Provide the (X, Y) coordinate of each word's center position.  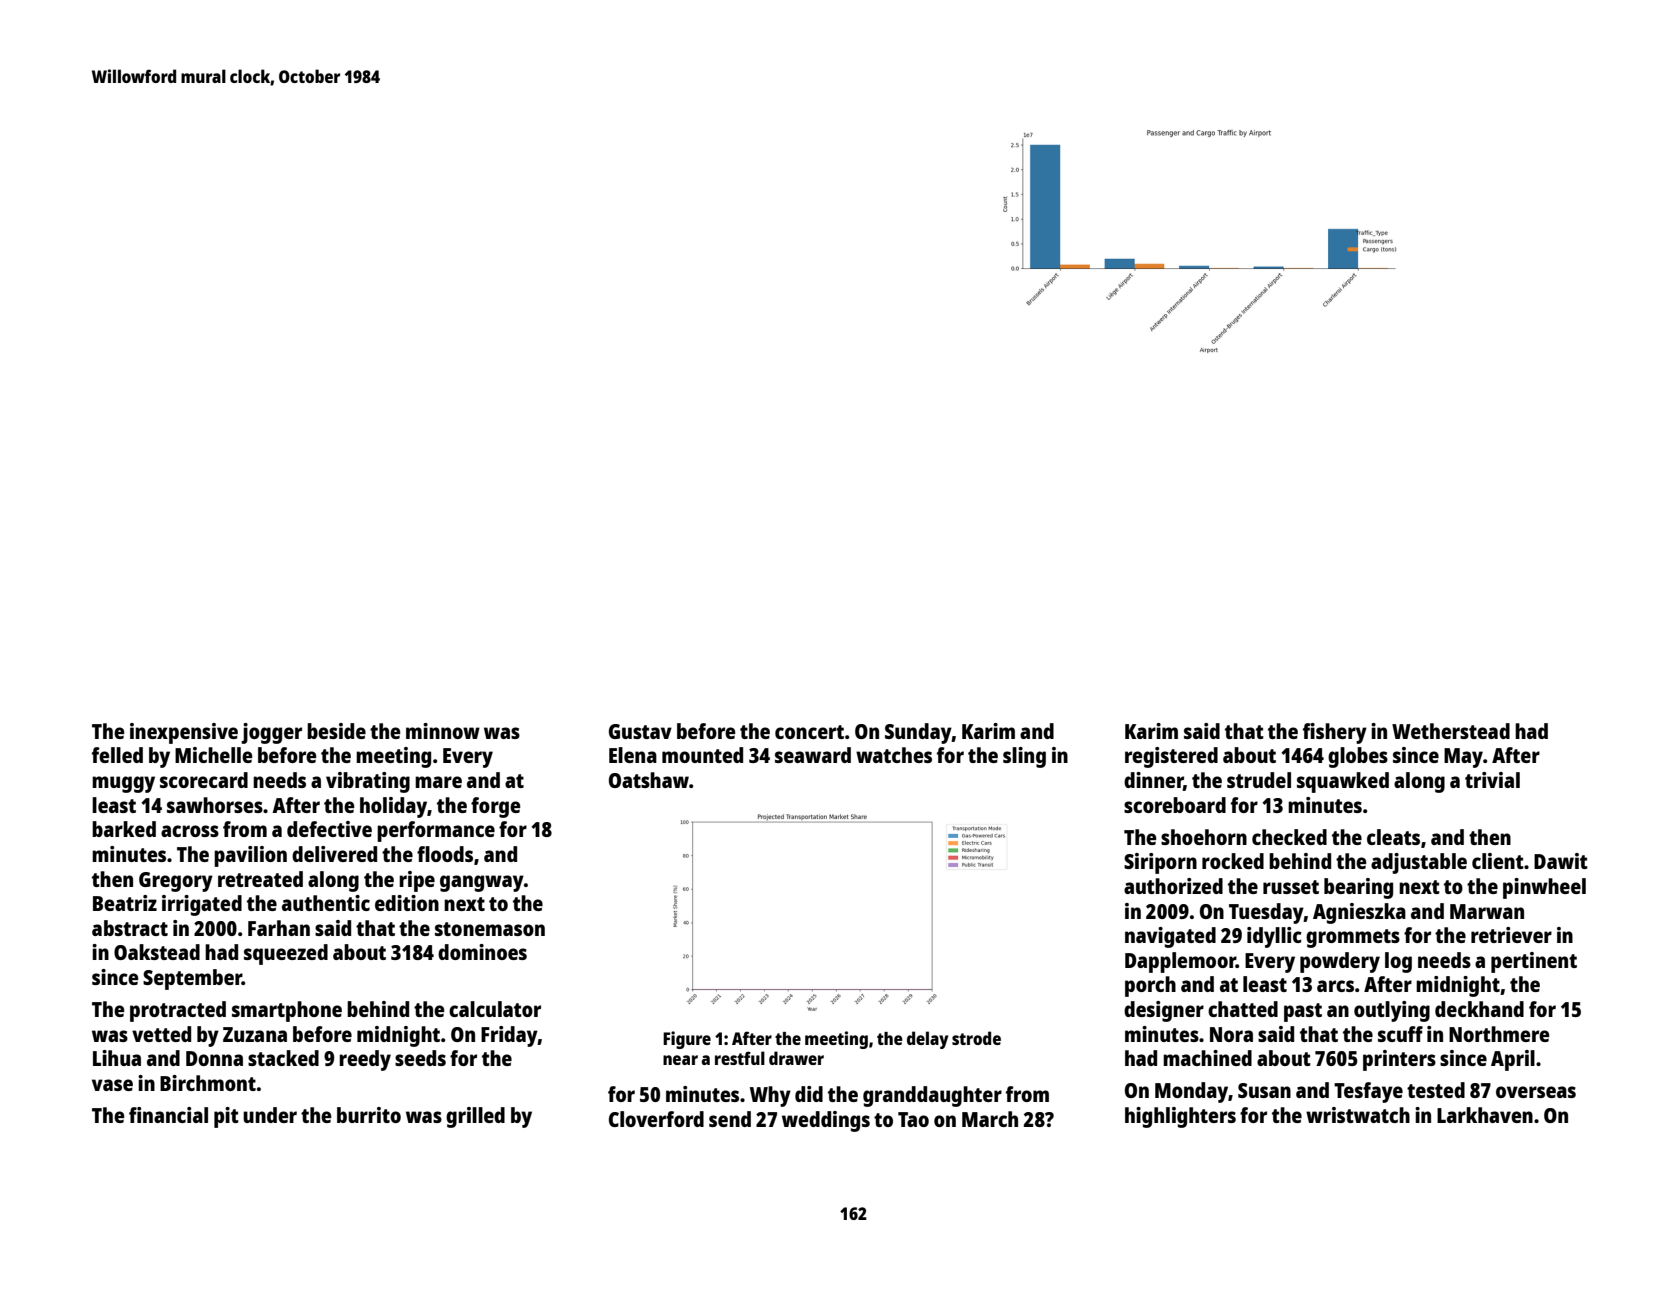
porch (1150, 986)
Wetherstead (1451, 731)
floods (445, 854)
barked (124, 829)
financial (168, 1115)
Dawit (1561, 861)
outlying (1392, 1011)
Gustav (640, 731)
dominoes (482, 952)
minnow (443, 731)
